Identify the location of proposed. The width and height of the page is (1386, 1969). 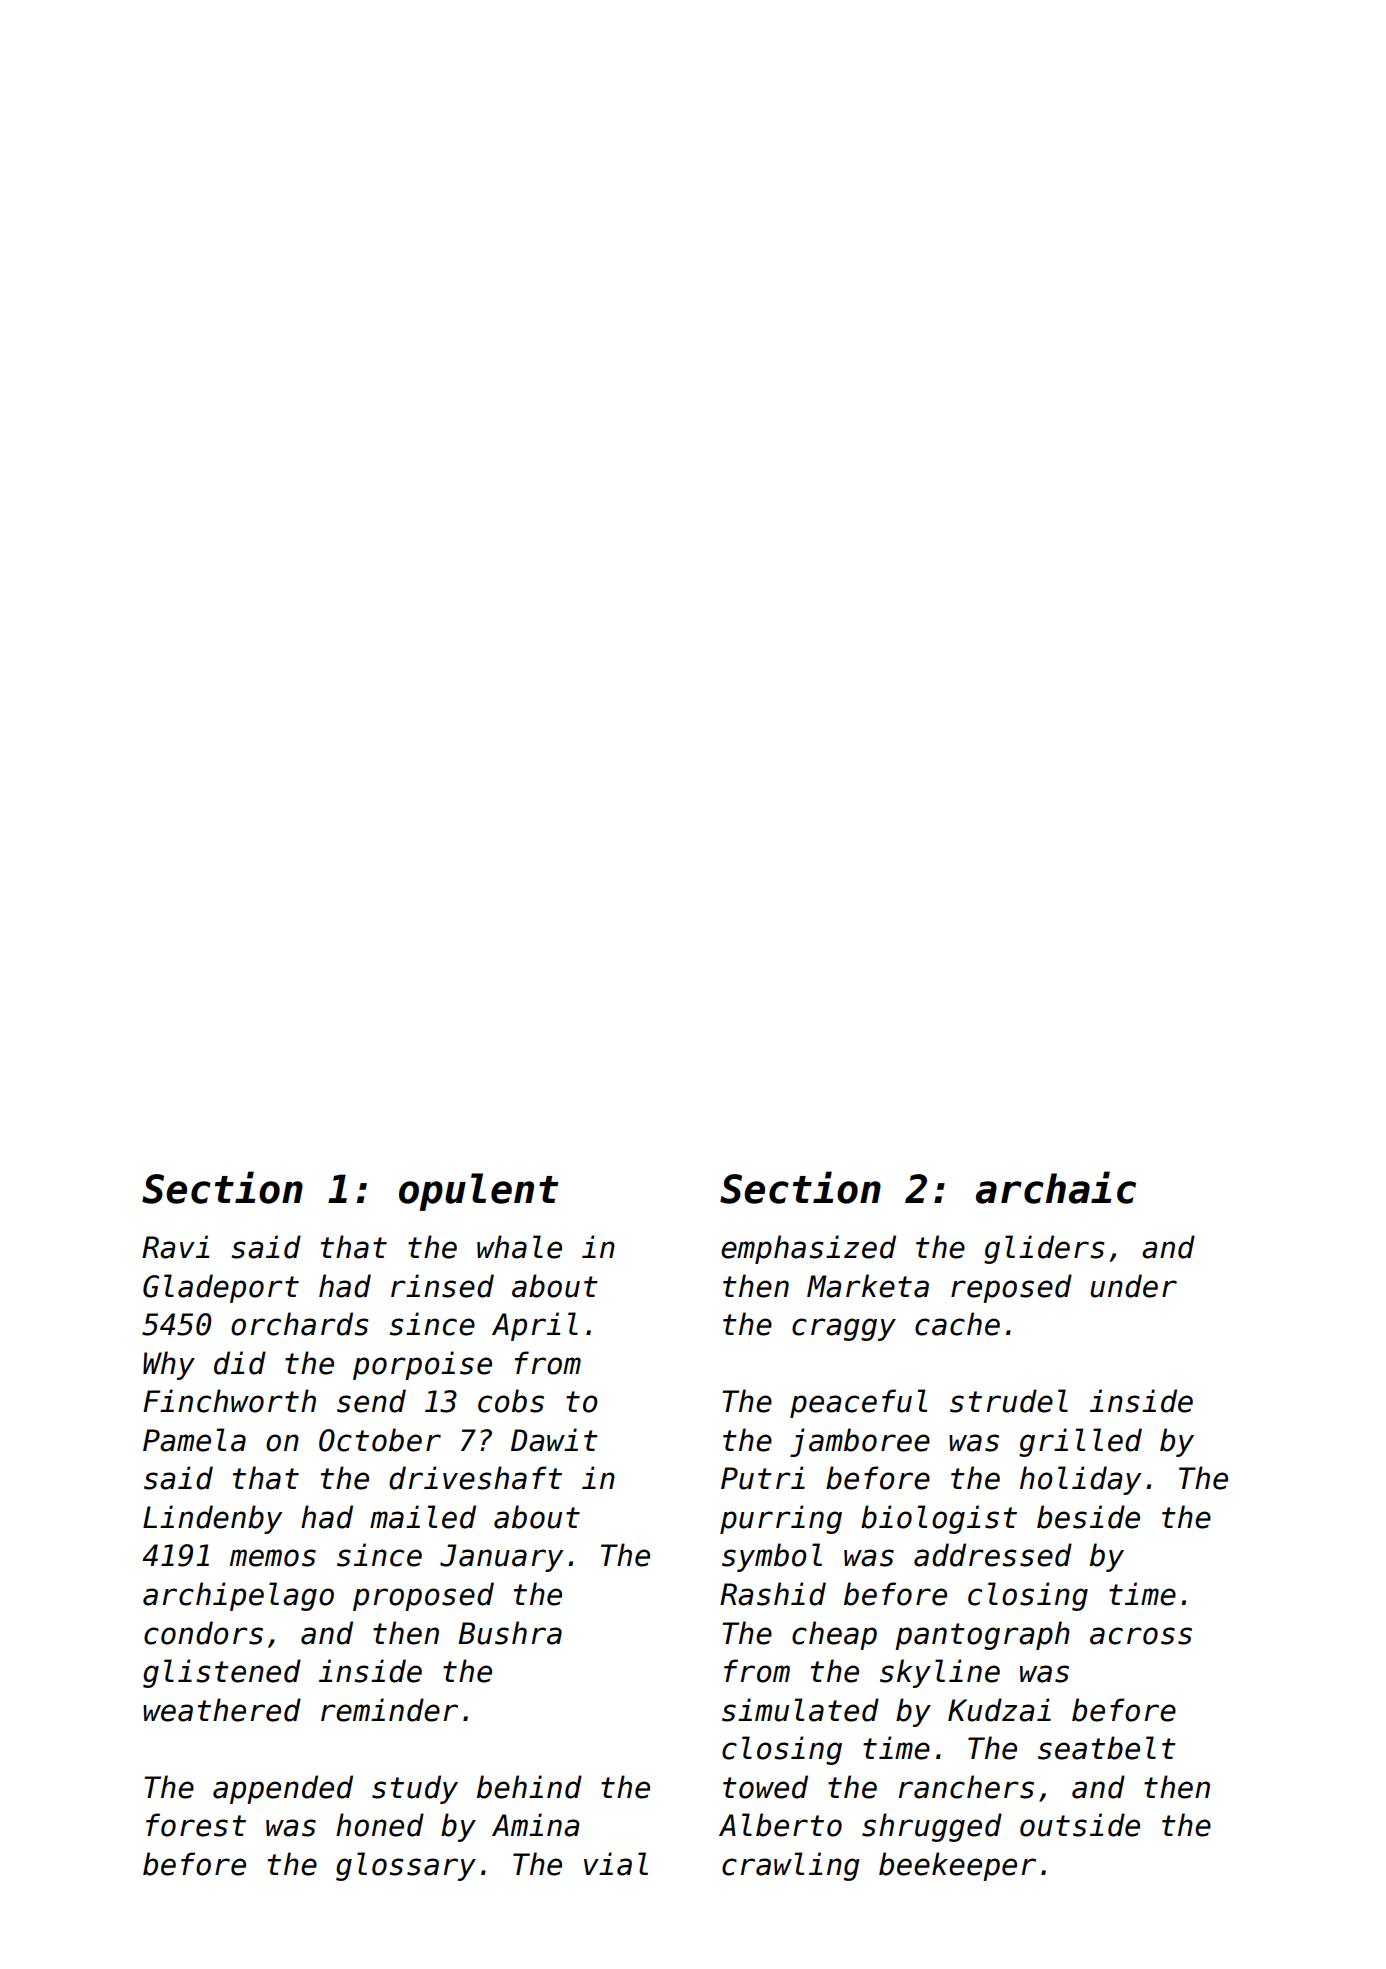
(423, 1596).
